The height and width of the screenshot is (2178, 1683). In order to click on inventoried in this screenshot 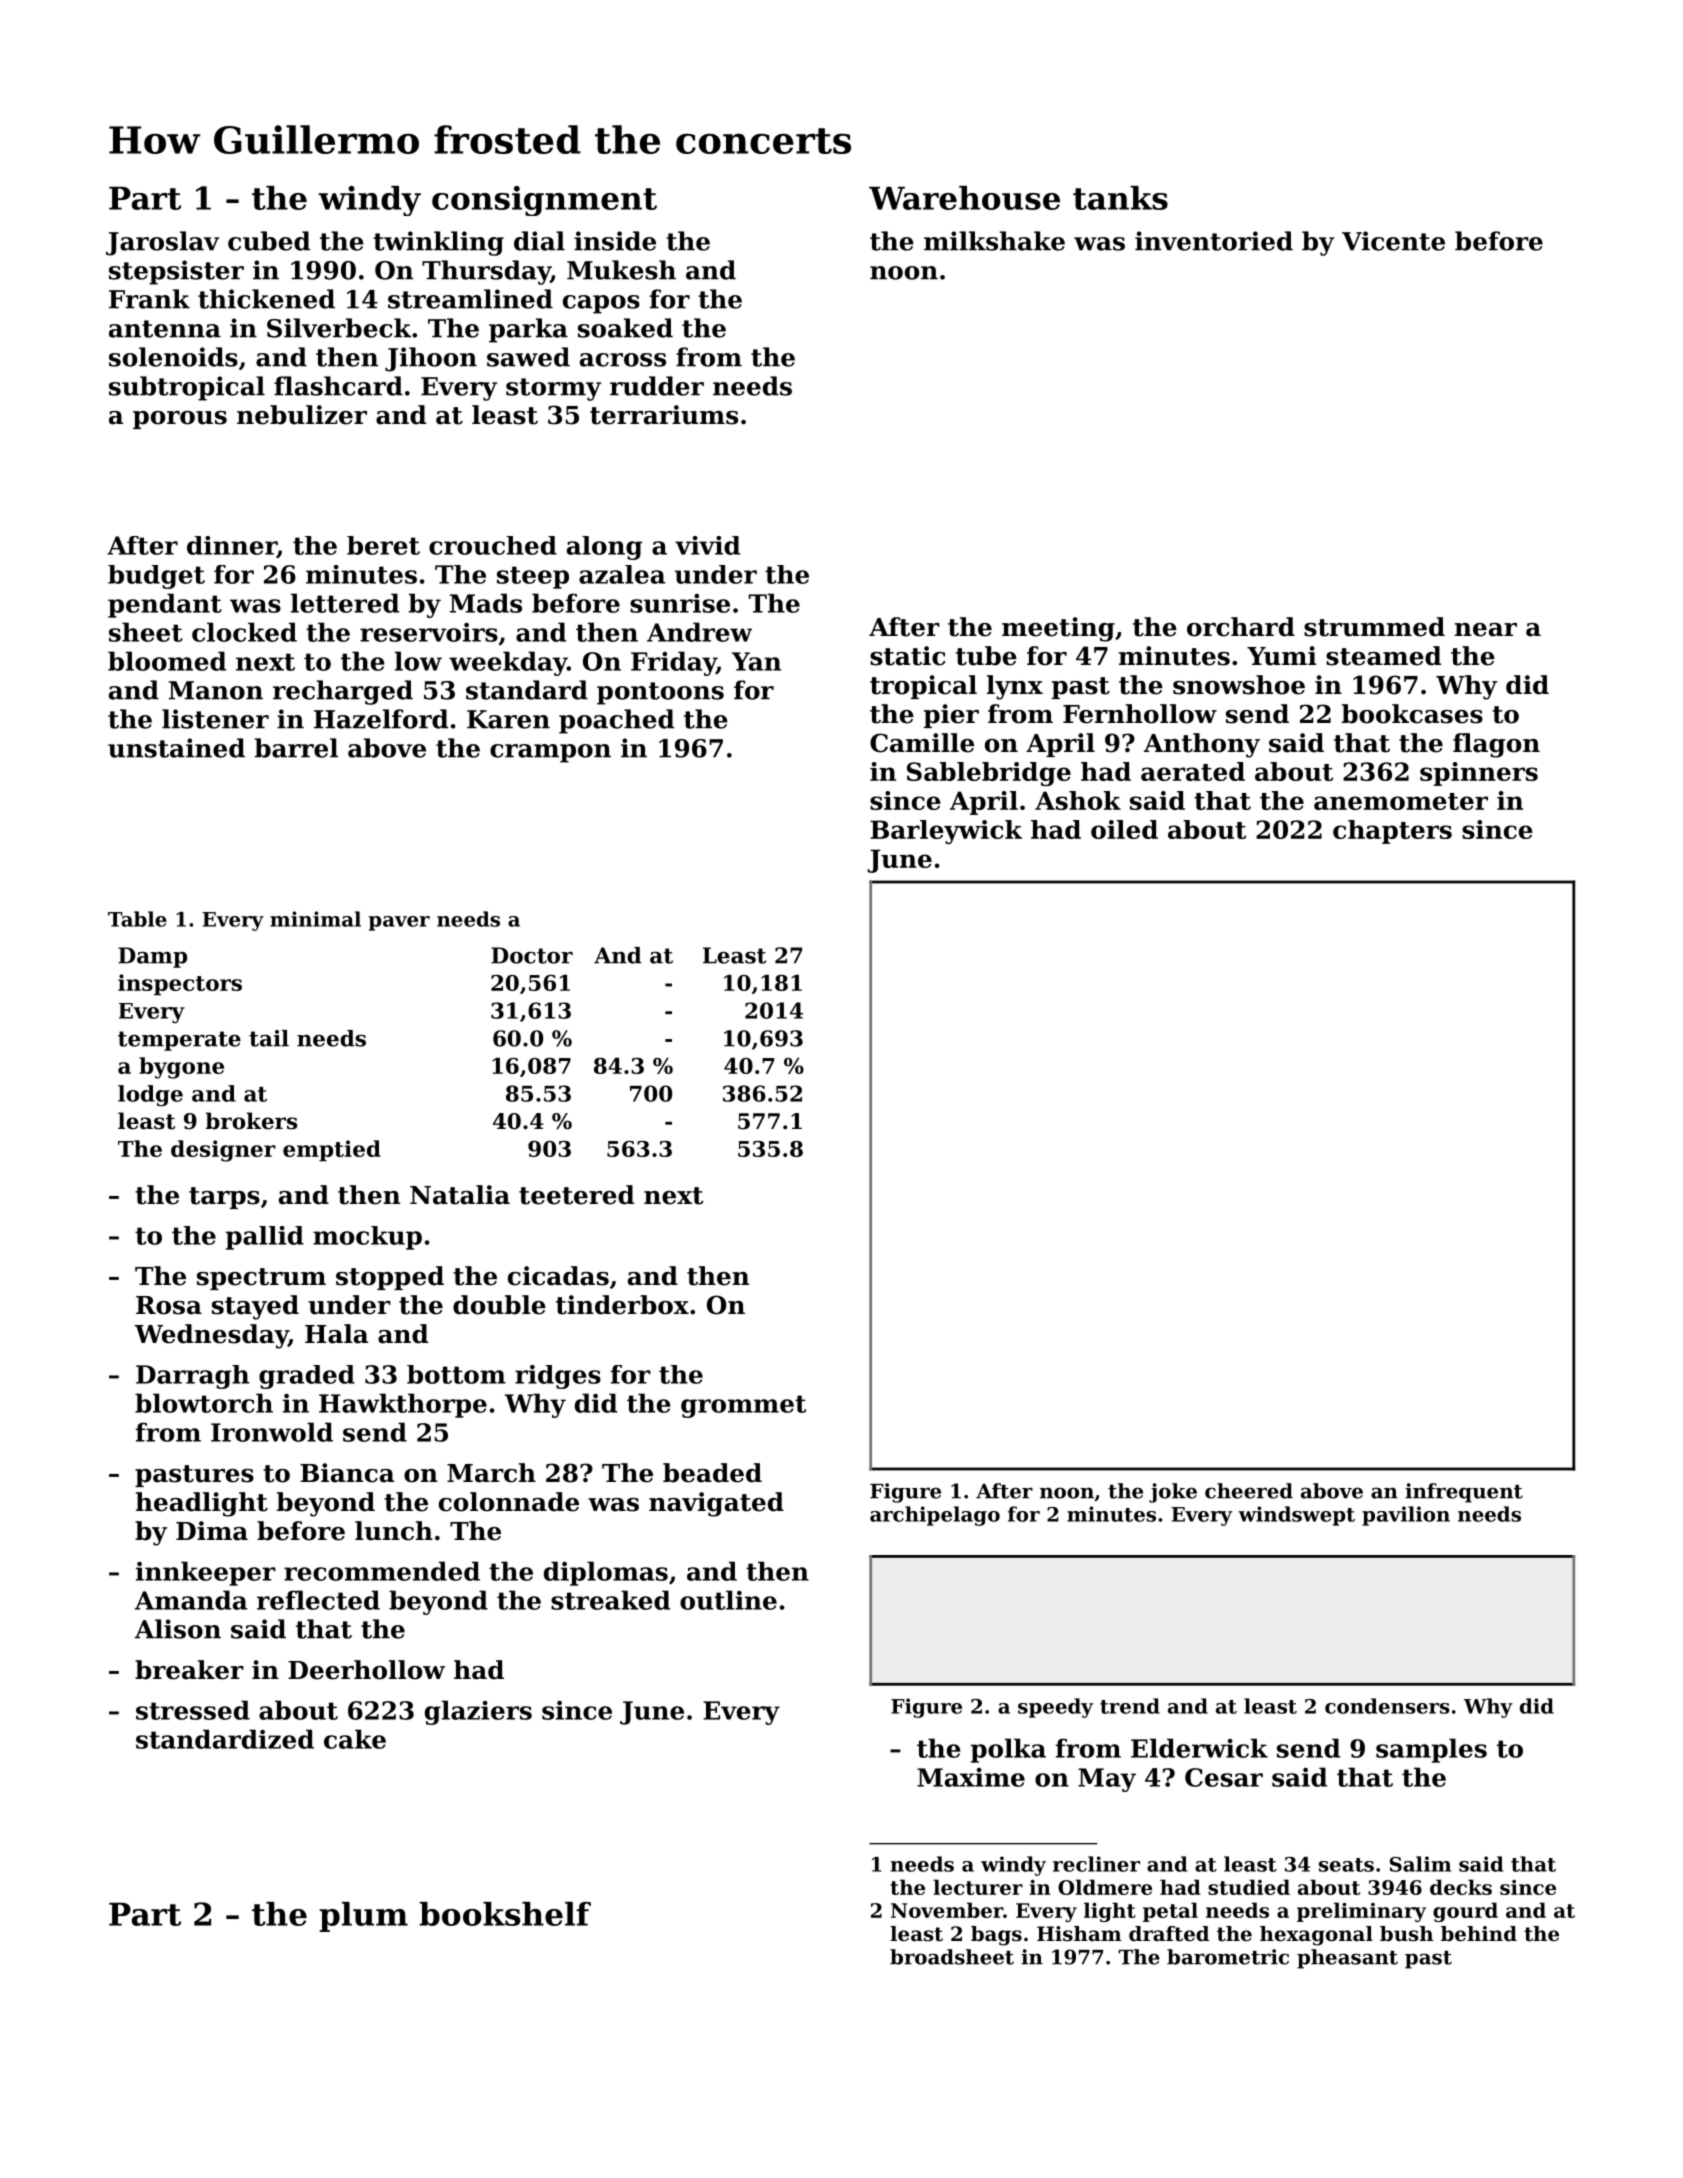, I will do `click(1214, 241)`.
